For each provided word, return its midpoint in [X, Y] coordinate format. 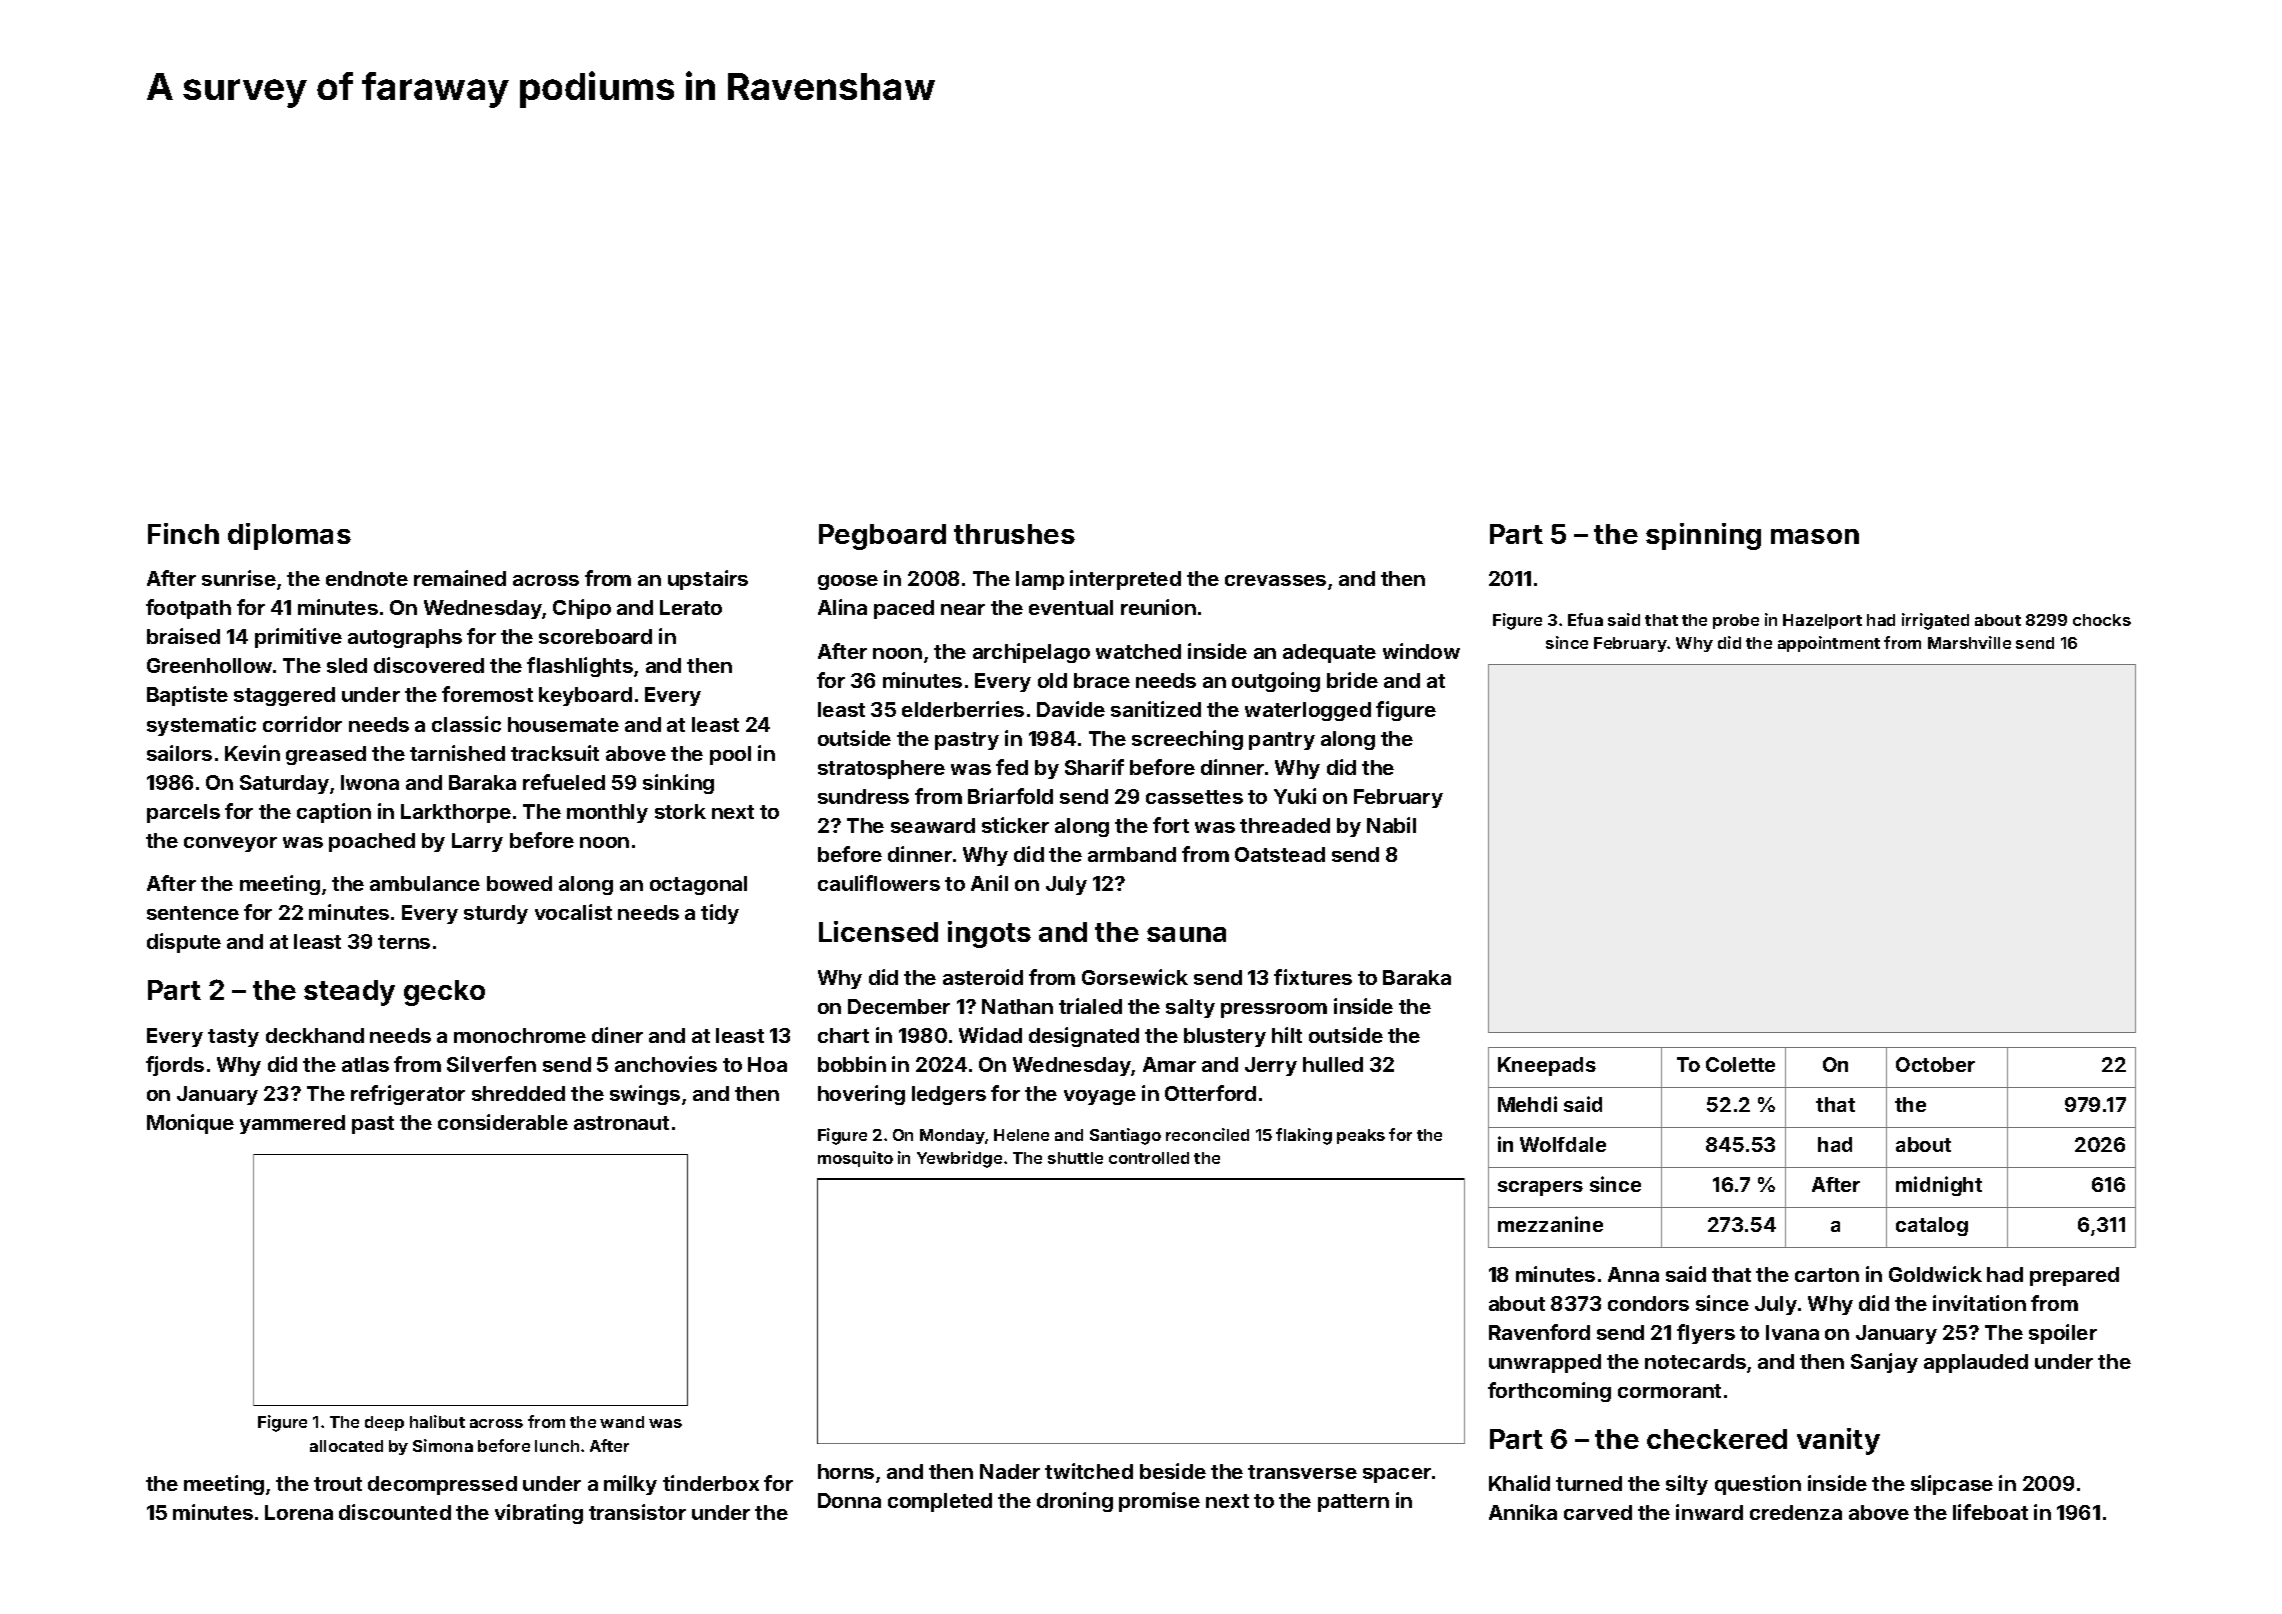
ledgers [949, 1095]
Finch [183, 533]
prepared [2074, 1276]
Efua [1585, 619]
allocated [346, 1446]
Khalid [1519, 1483]
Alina [842, 607]
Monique [190, 1124]
